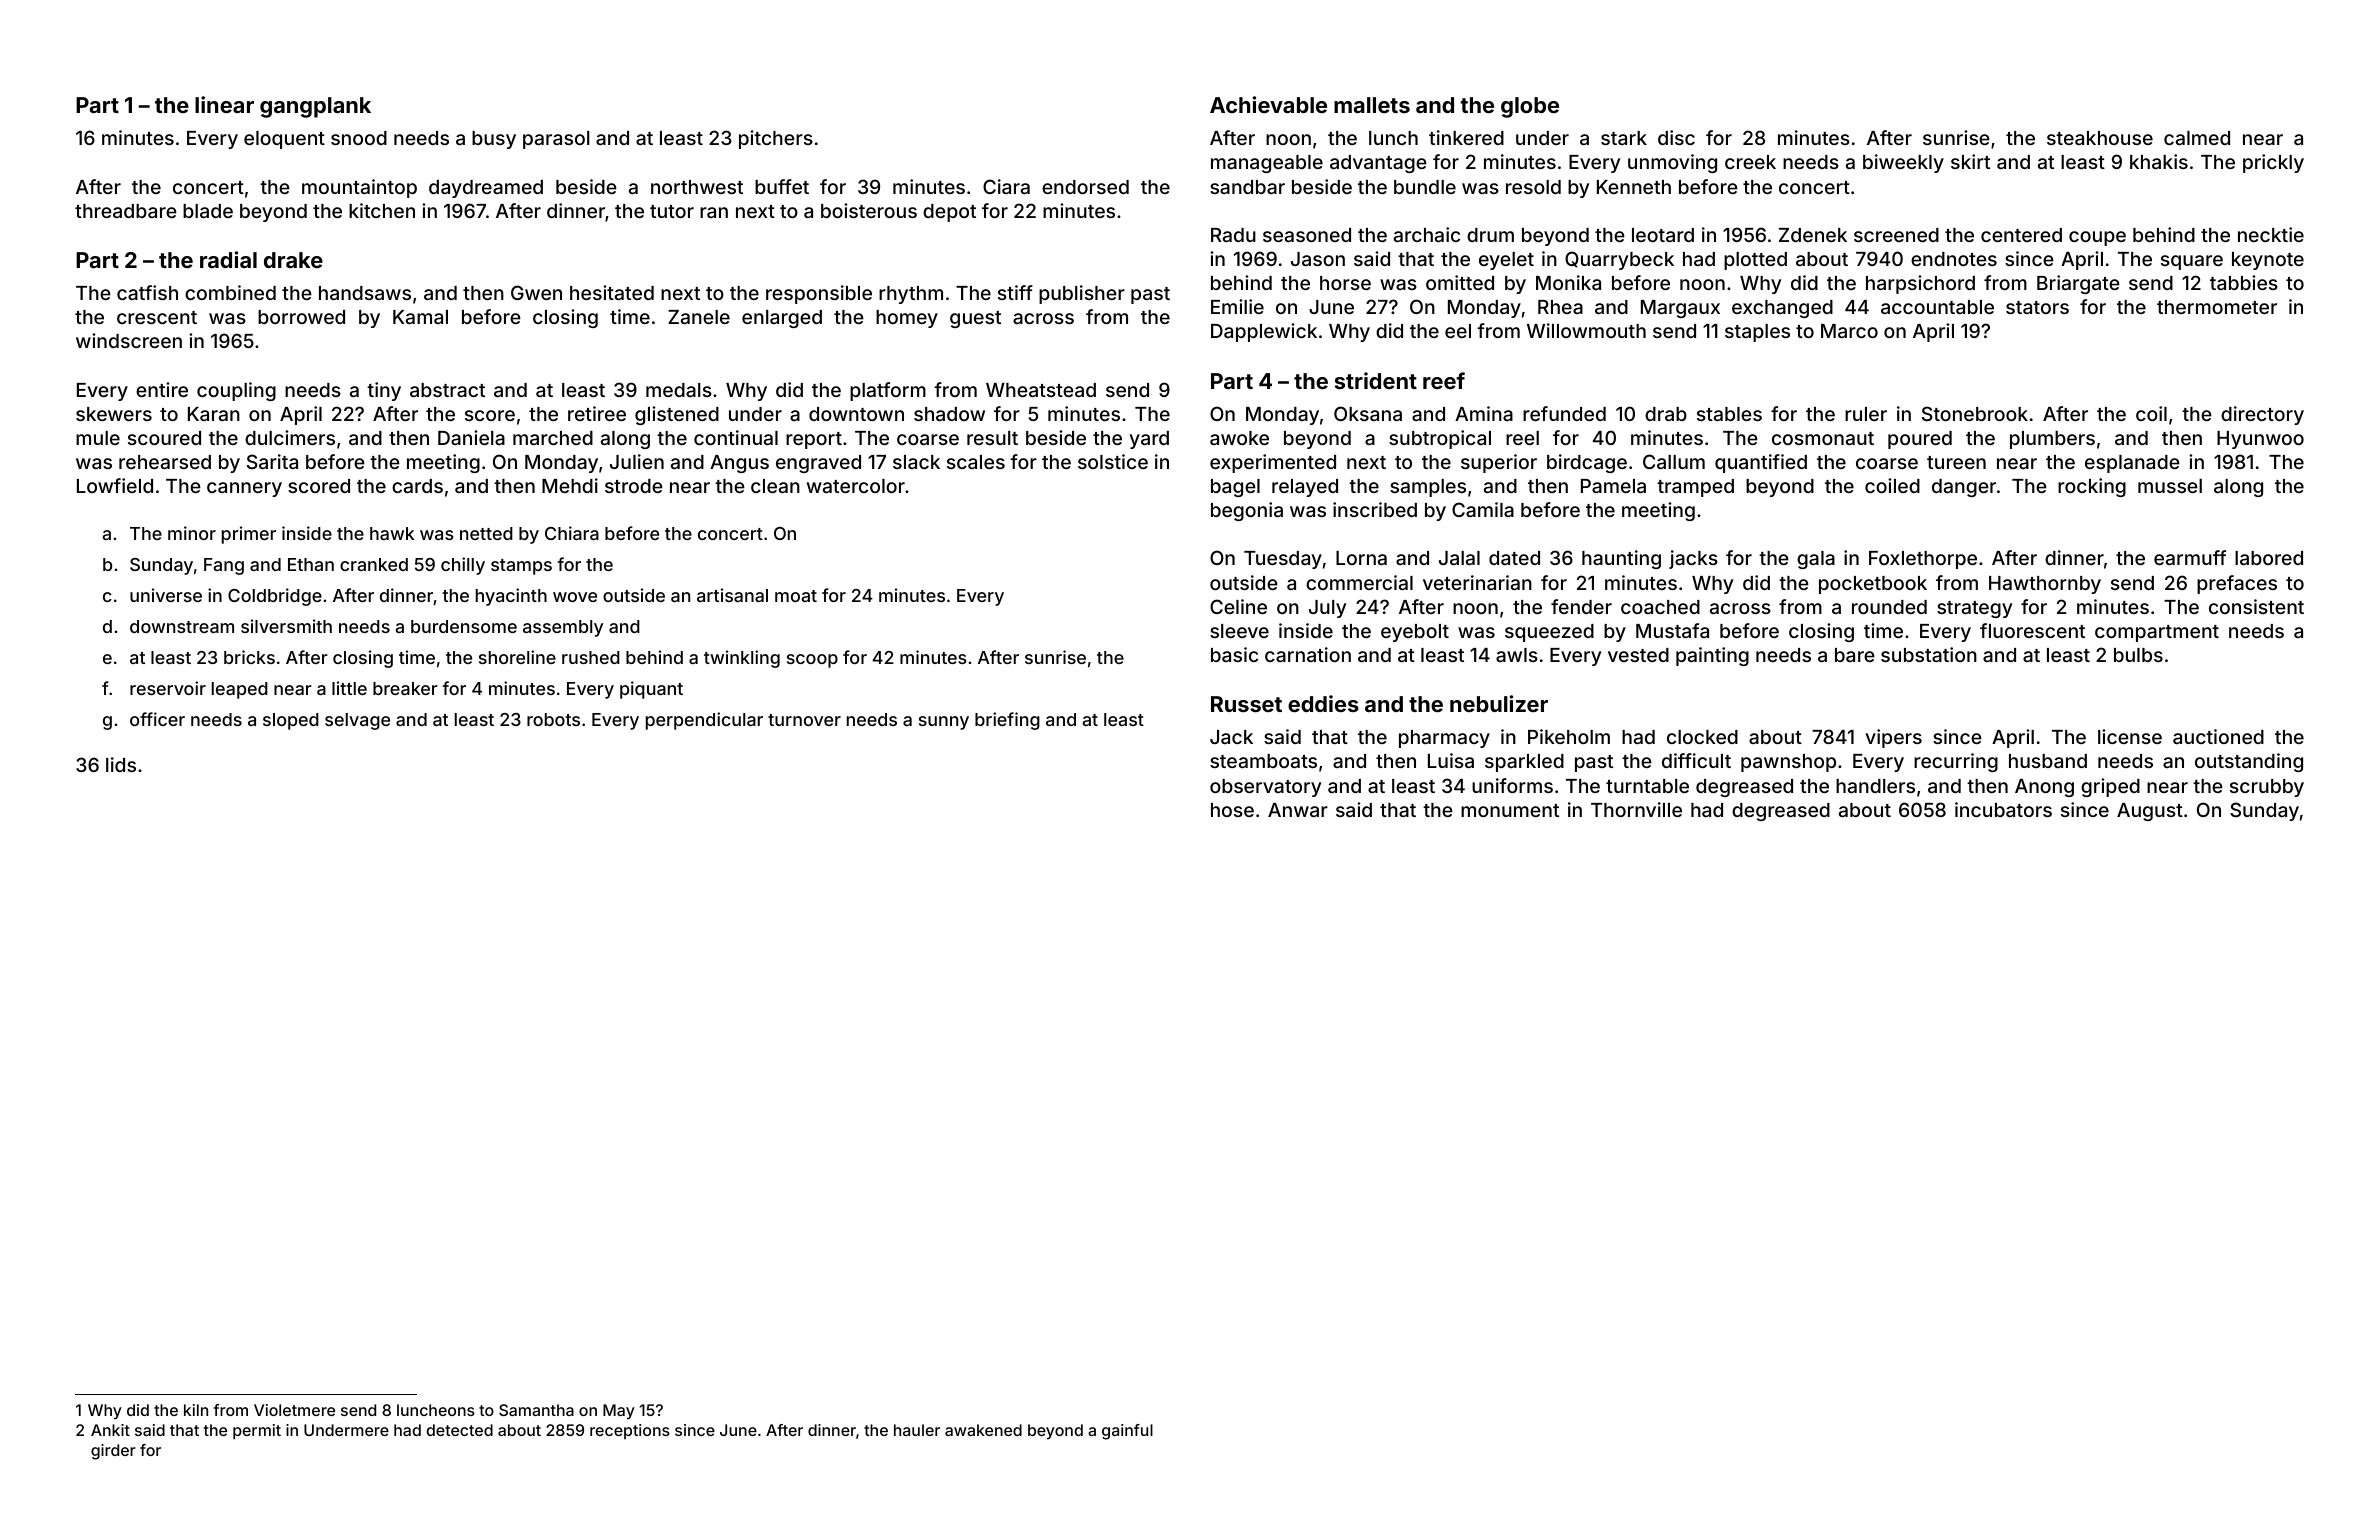 This page has height=1540, width=2380. Describe the element at coordinates (2150, 812) in the page. I see `August` at that location.
